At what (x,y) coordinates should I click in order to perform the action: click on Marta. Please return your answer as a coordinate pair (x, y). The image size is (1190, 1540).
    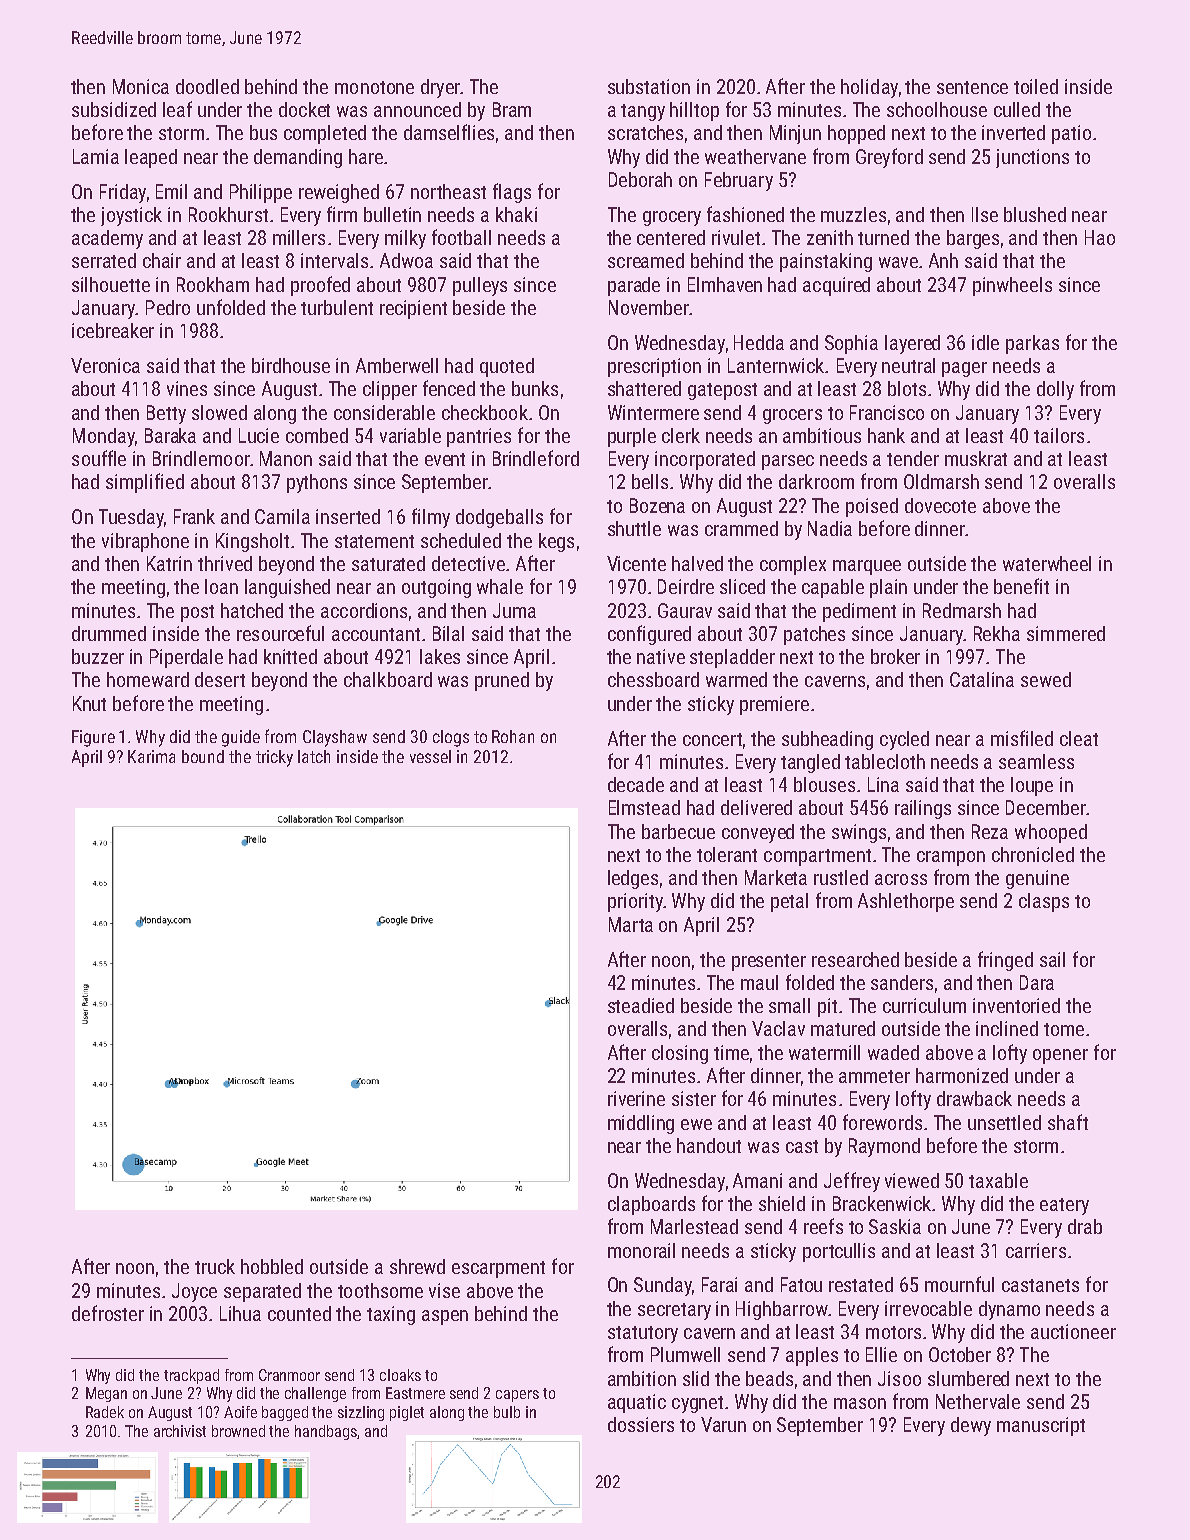
    Looking at the image, I should click on (631, 924).
